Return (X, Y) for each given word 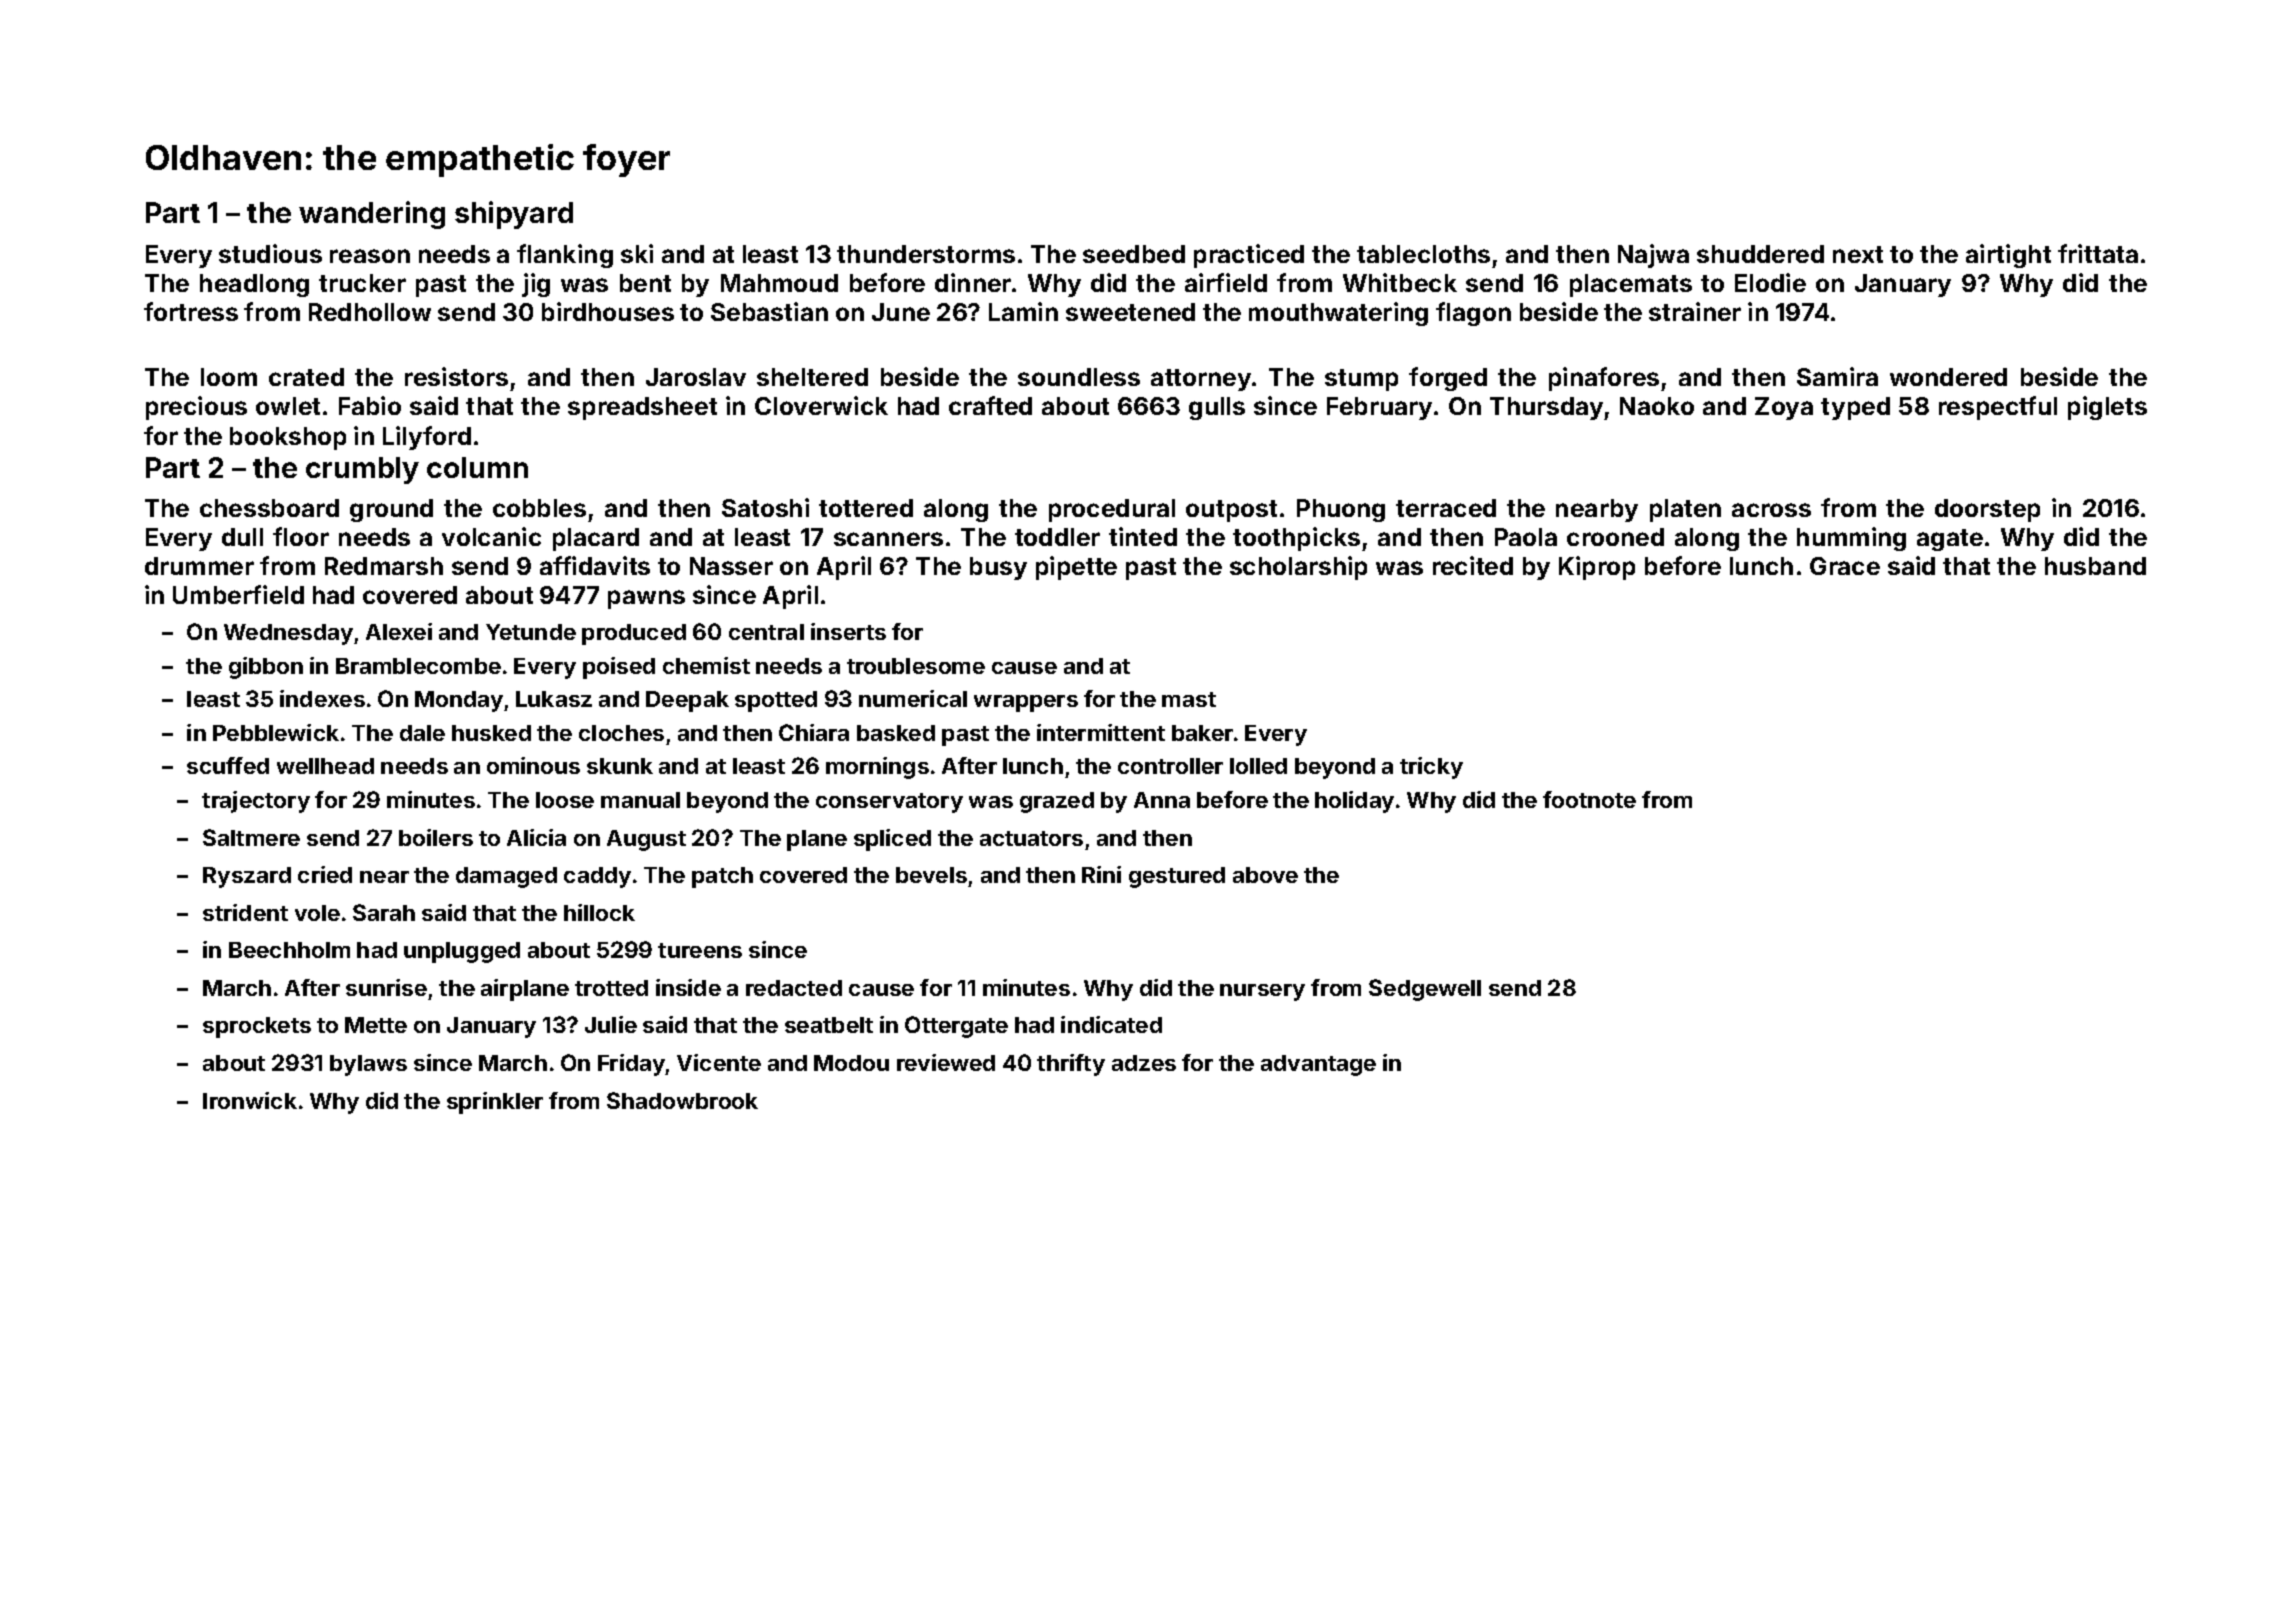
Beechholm (289, 950)
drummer (199, 566)
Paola (1526, 537)
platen (1685, 510)
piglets (2107, 408)
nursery (1262, 992)
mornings (877, 768)
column (477, 467)
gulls (1217, 408)
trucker (362, 283)
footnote (1589, 799)
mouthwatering (1338, 314)
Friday (632, 1065)
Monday (459, 701)
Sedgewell (1425, 990)
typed (1855, 408)
